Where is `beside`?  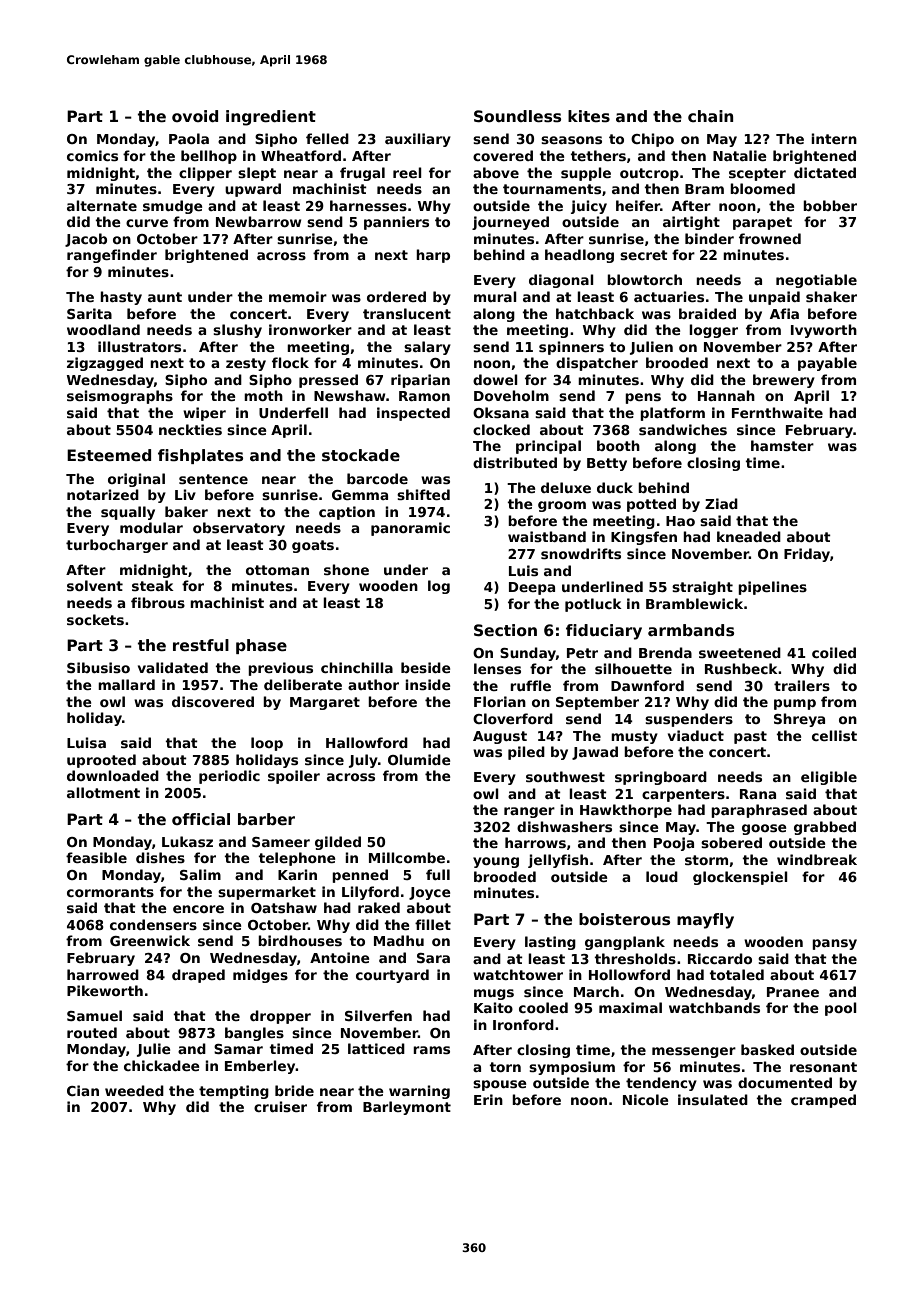 beside is located at coordinates (426, 667).
